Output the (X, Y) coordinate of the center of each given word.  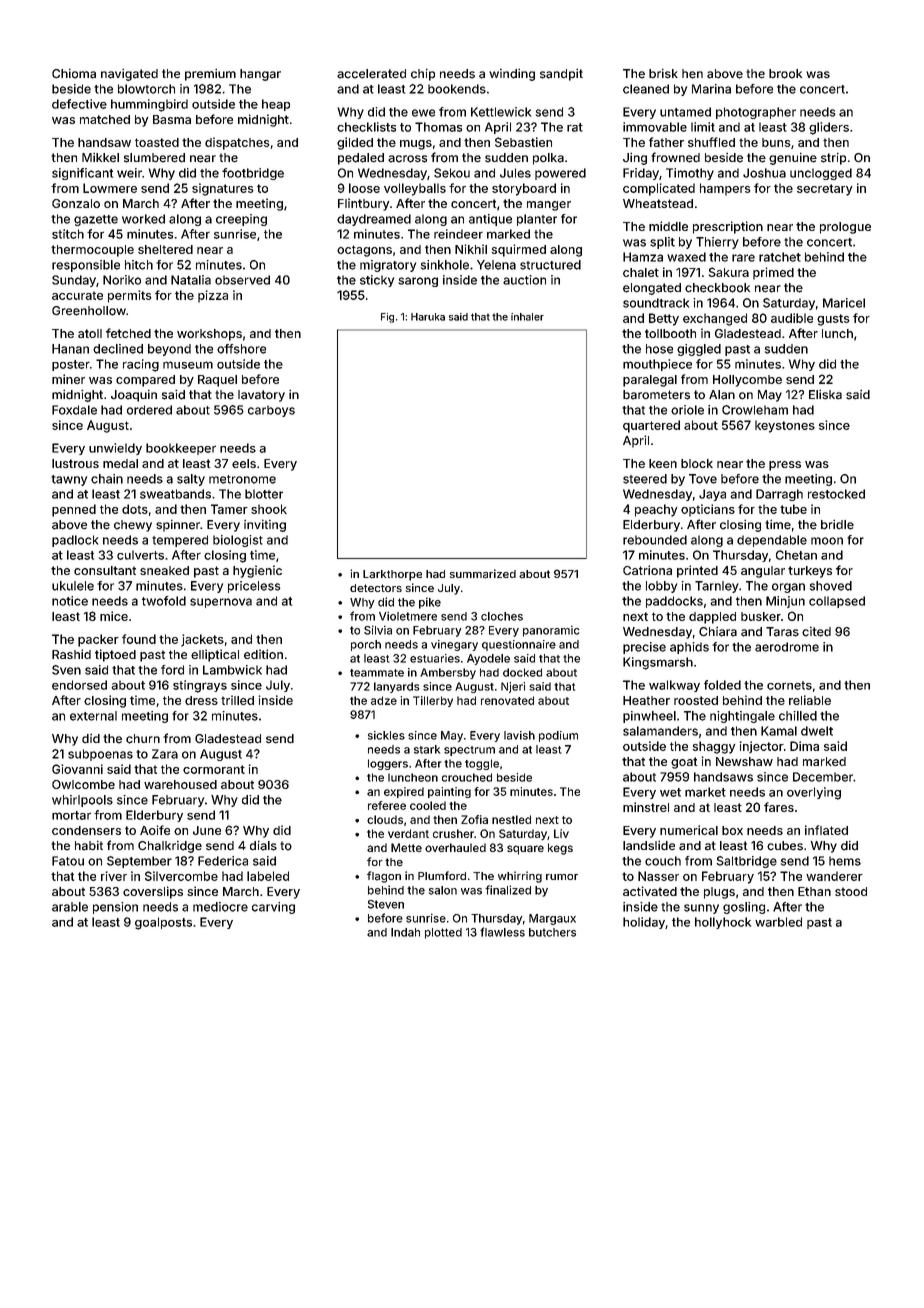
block (697, 463)
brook (785, 74)
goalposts (163, 923)
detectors (376, 588)
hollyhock (723, 923)
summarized (483, 574)
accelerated (371, 74)
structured (550, 265)
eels (244, 463)
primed (773, 273)
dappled (712, 618)
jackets (202, 640)
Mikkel (100, 157)
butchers (552, 932)
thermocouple (92, 251)
